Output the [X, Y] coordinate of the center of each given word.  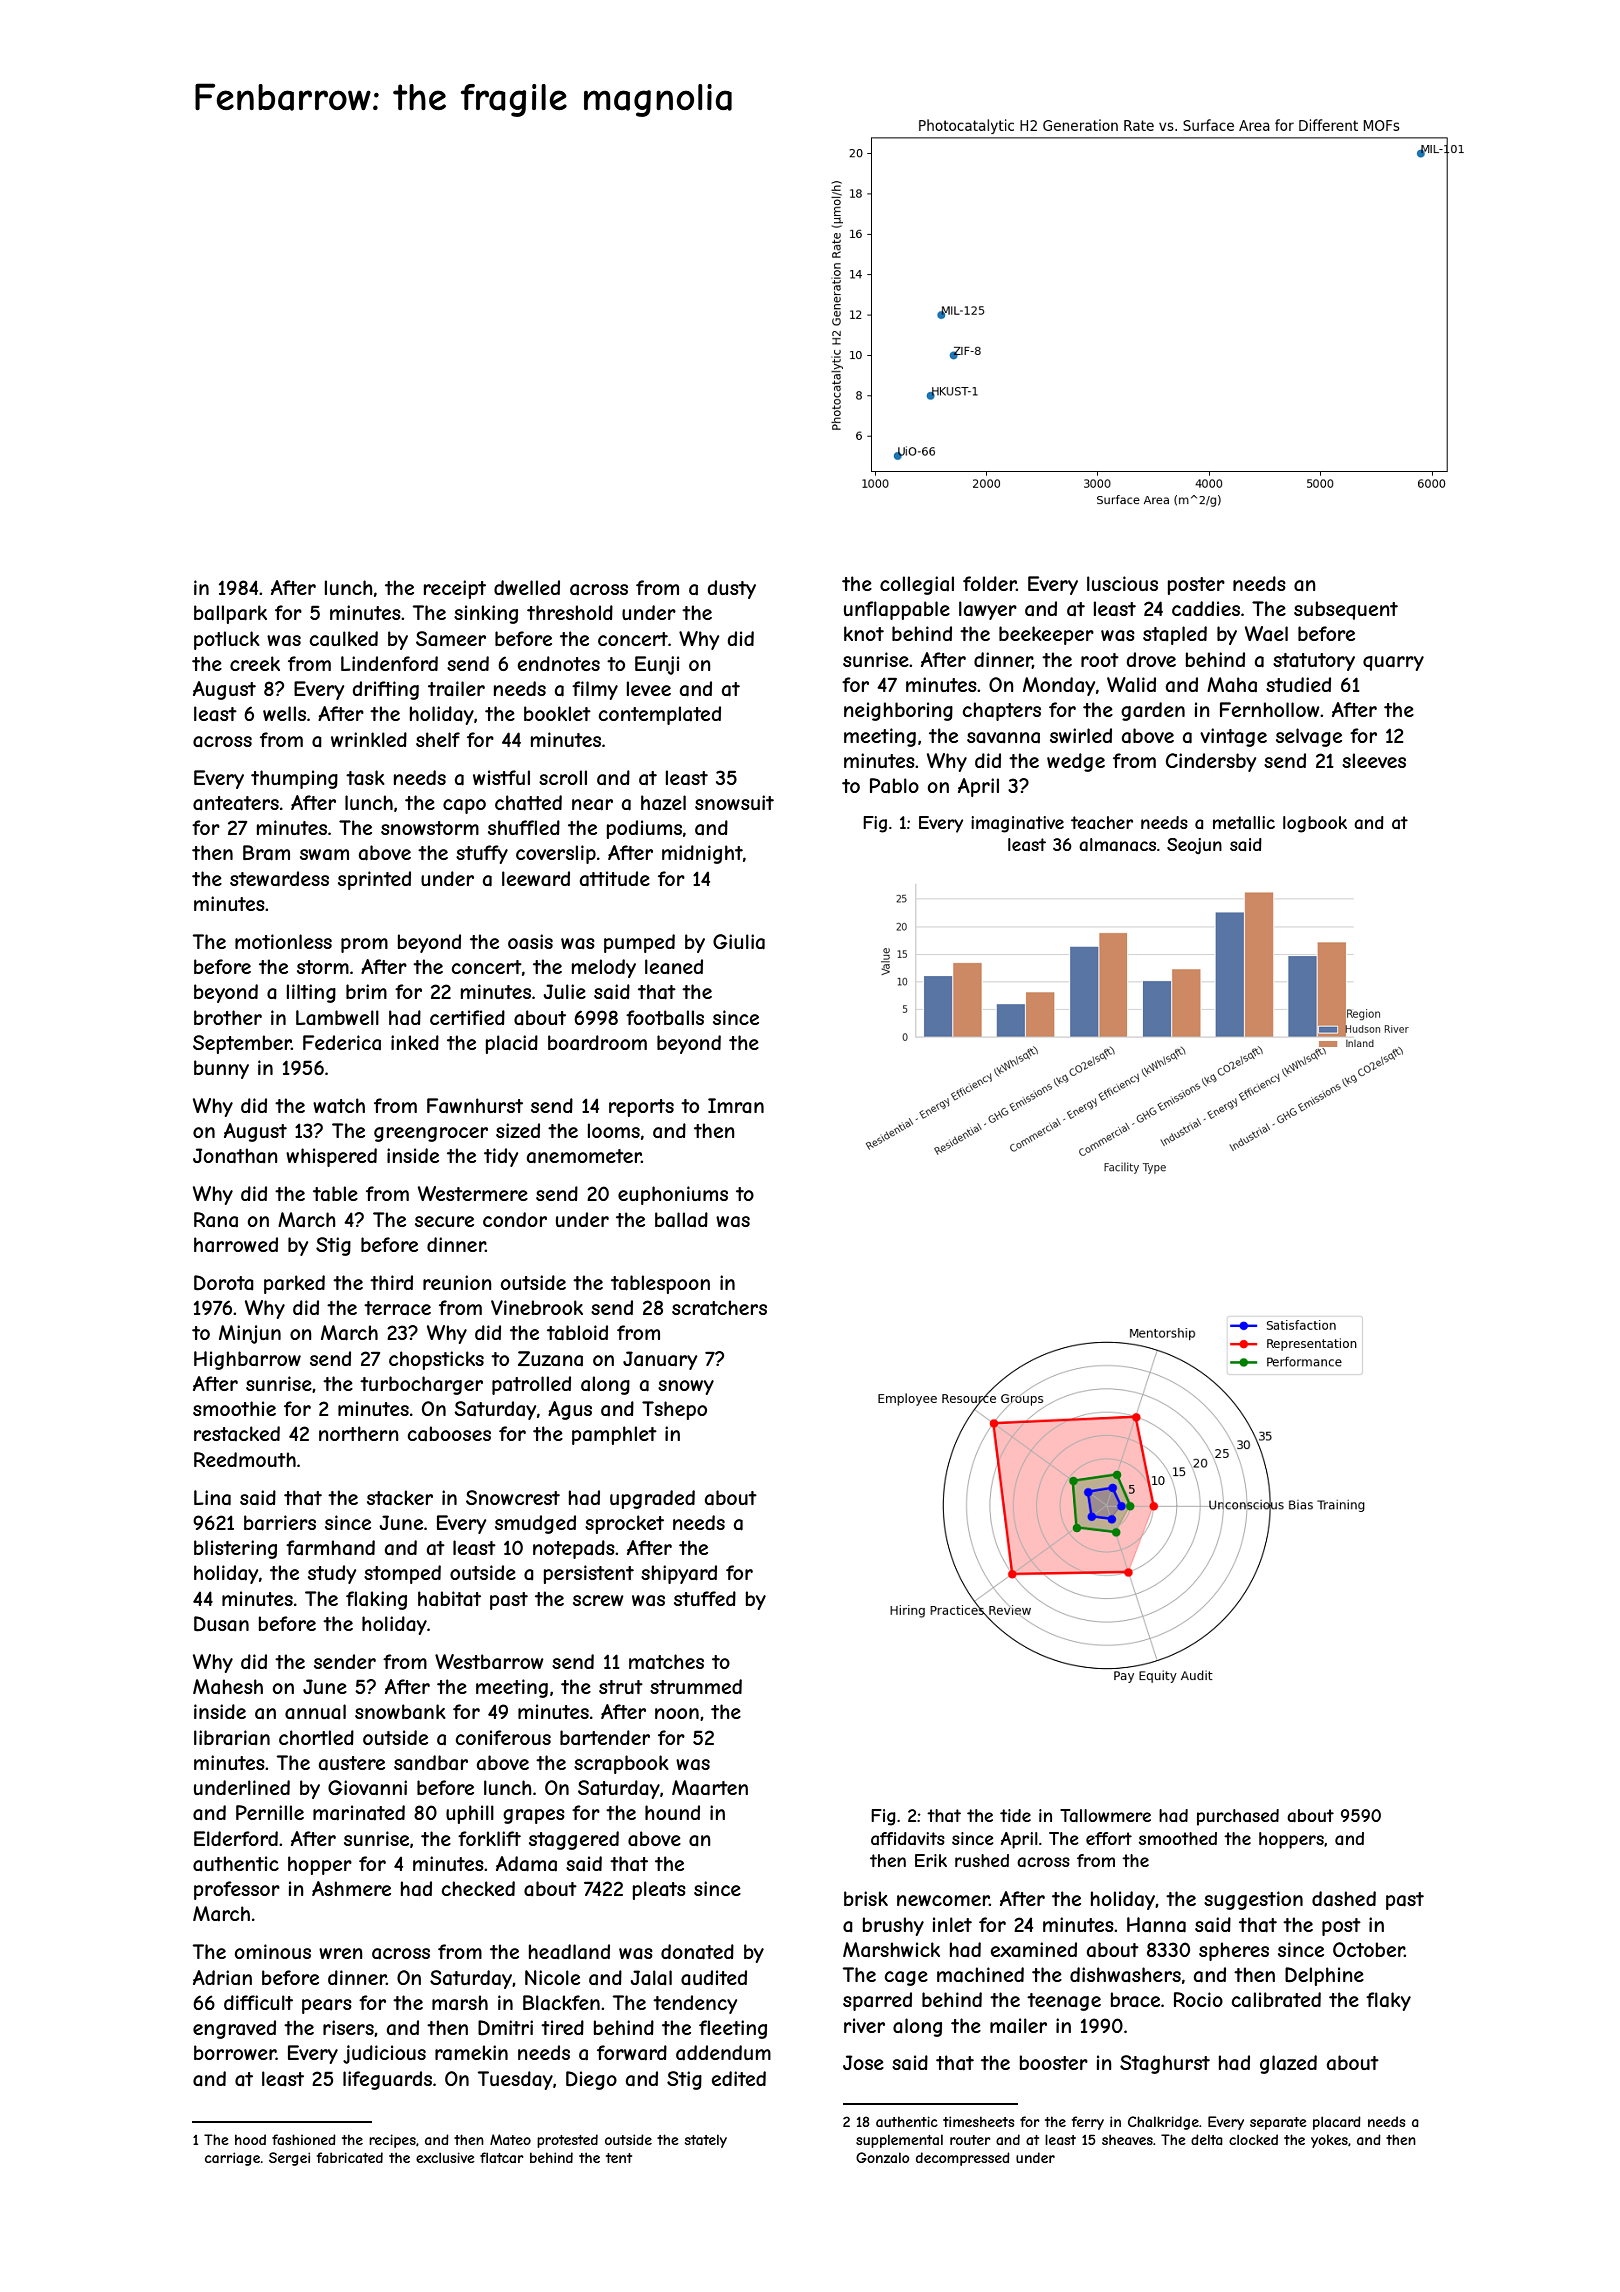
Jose [863, 2062]
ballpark [230, 614]
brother [228, 1017]
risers [348, 2027]
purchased [1238, 1817]
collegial [917, 585]
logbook [1315, 824]
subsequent [1346, 610]
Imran [736, 1105]
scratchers [719, 1308]
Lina [212, 1498]
